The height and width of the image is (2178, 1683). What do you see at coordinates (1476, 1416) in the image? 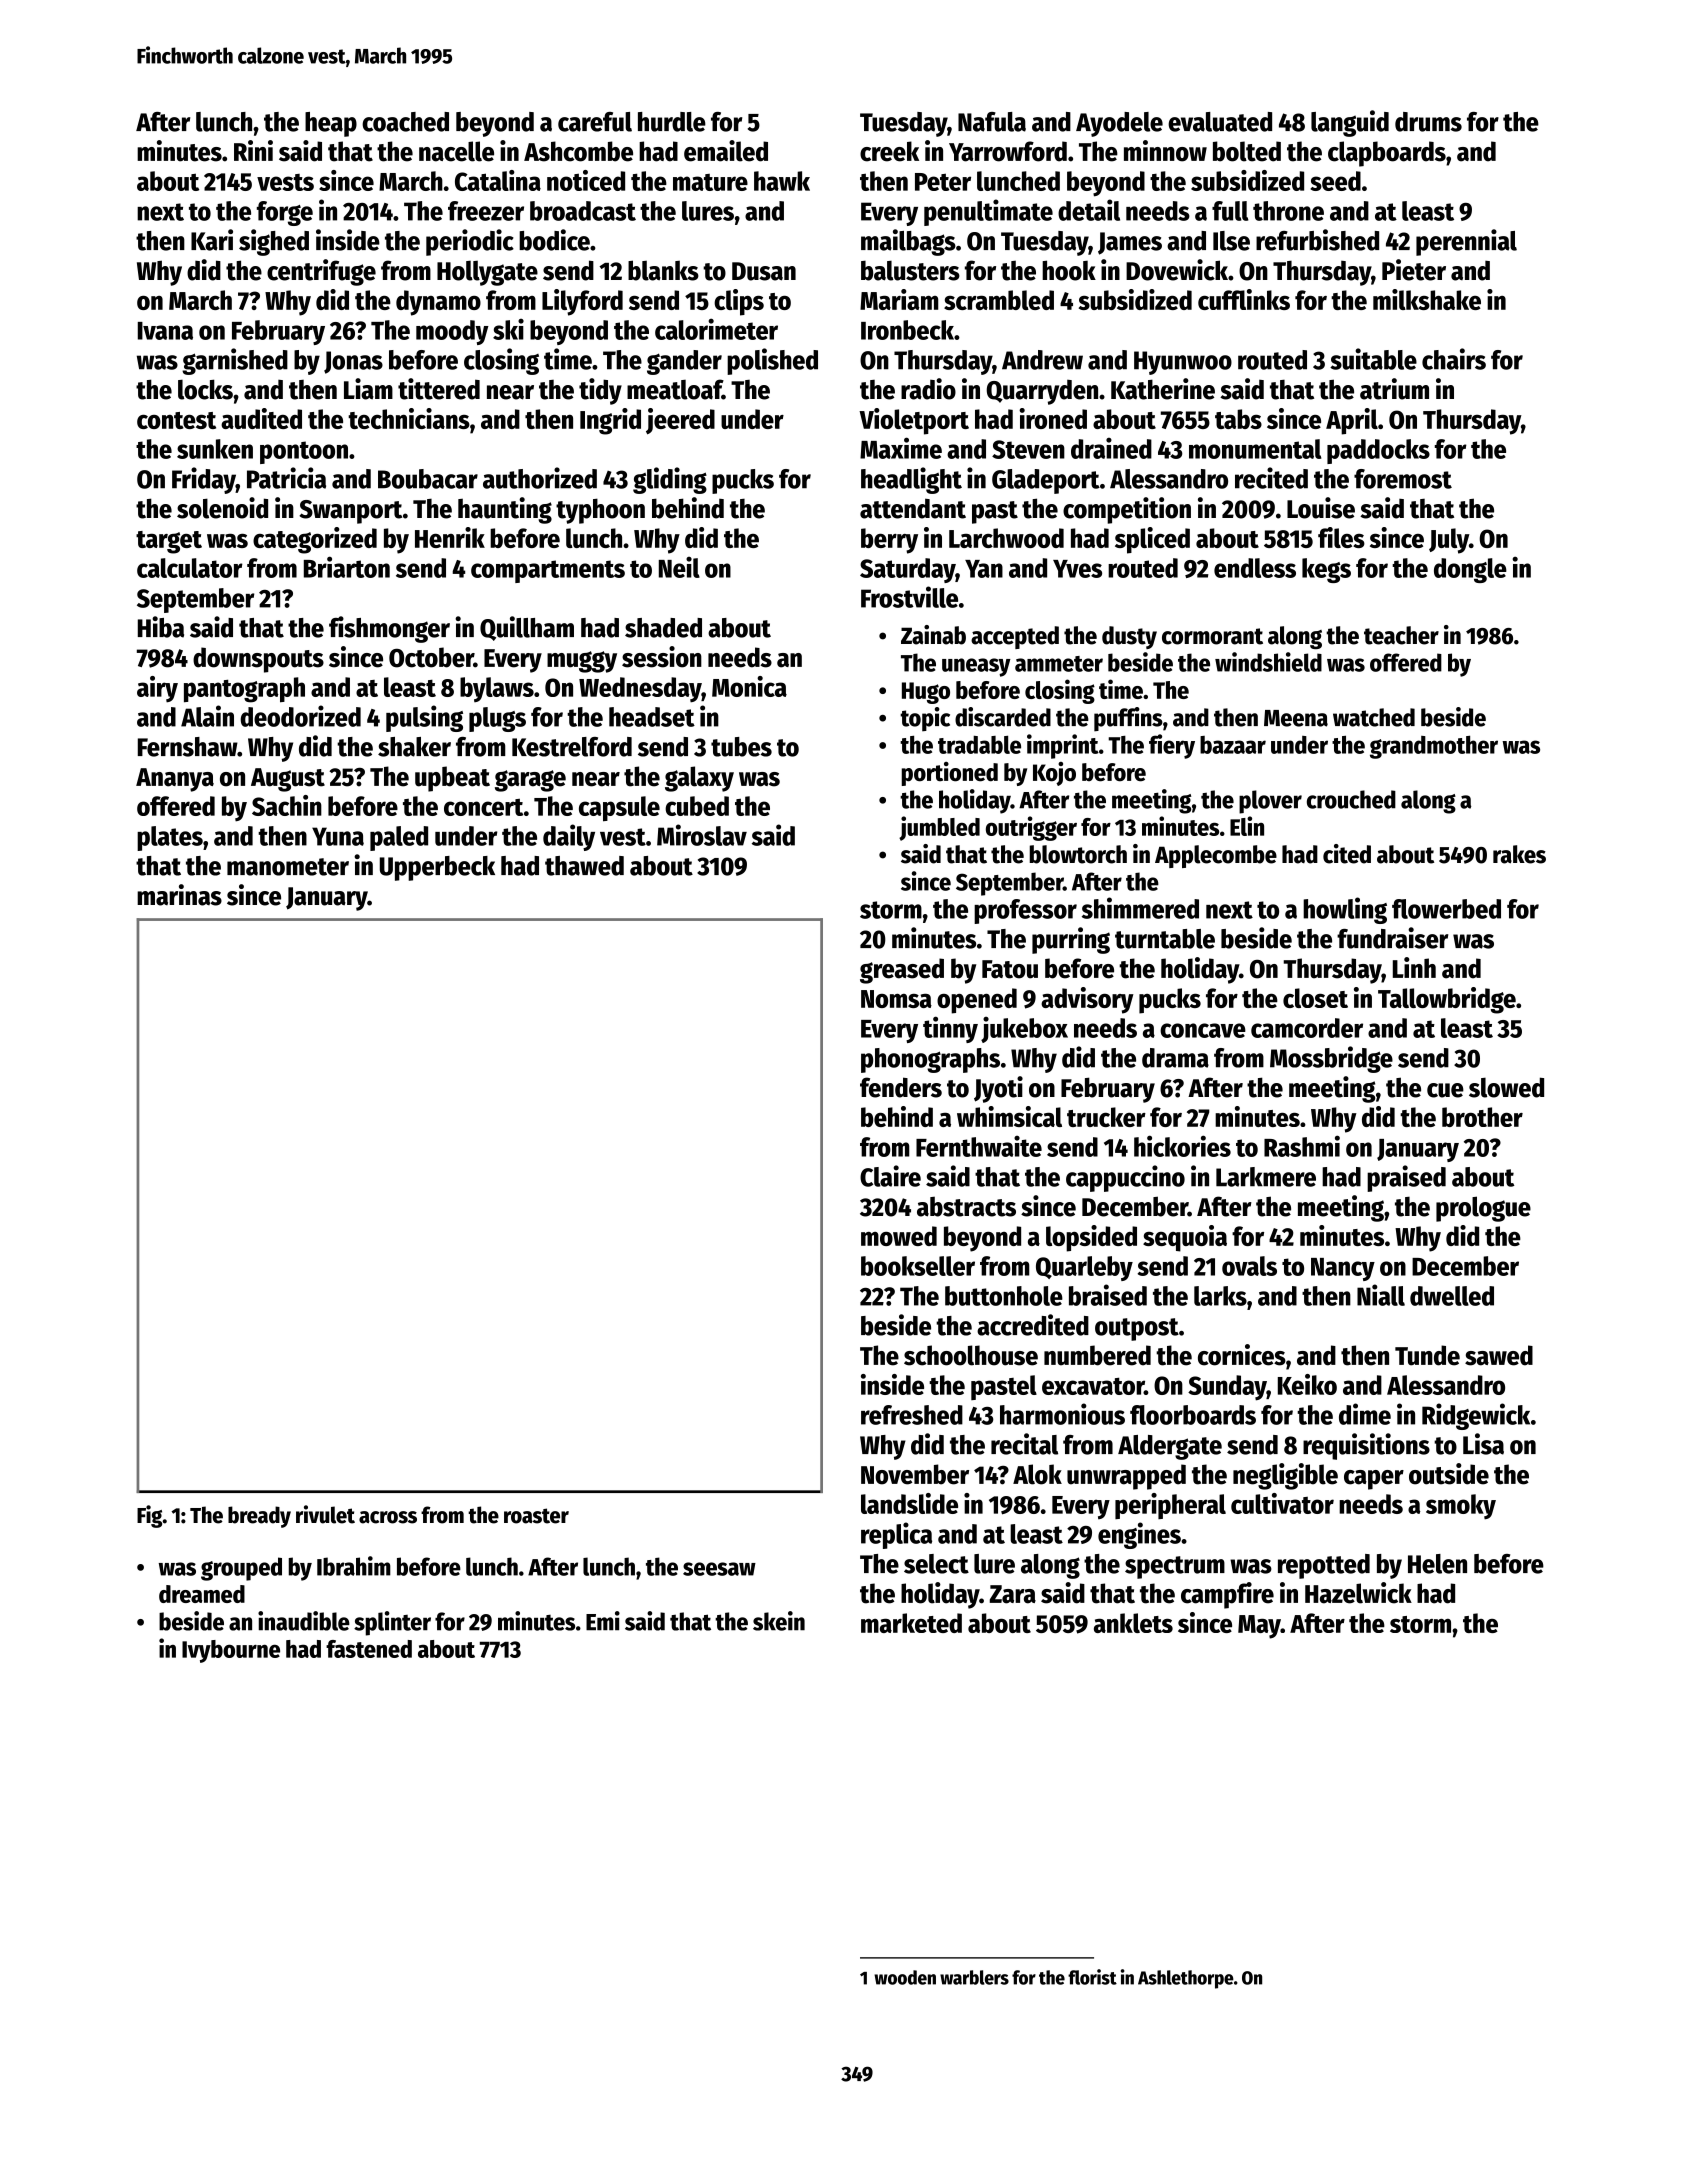
I see `Ridgewick` at bounding box center [1476, 1416].
